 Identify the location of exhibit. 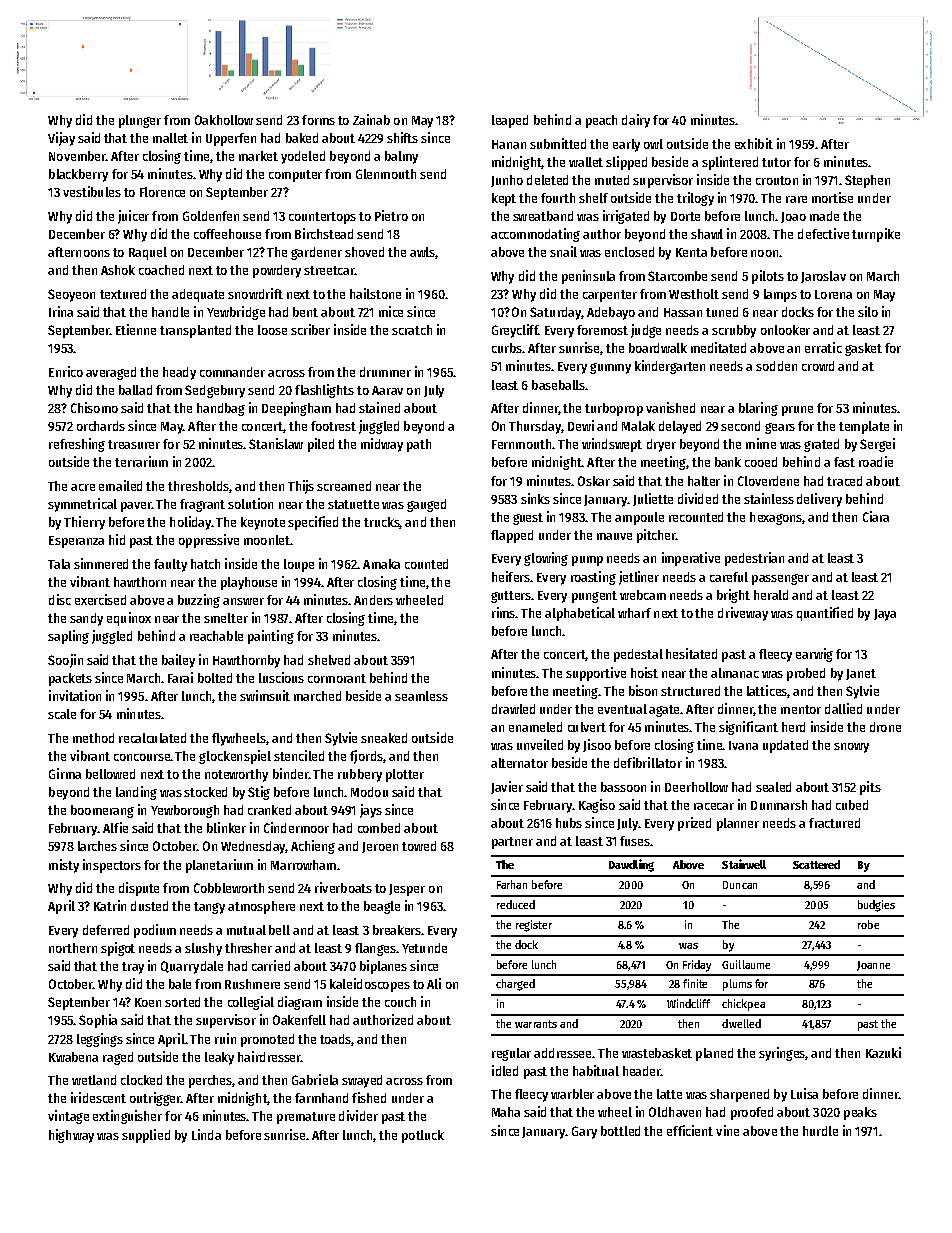
(754, 143).
